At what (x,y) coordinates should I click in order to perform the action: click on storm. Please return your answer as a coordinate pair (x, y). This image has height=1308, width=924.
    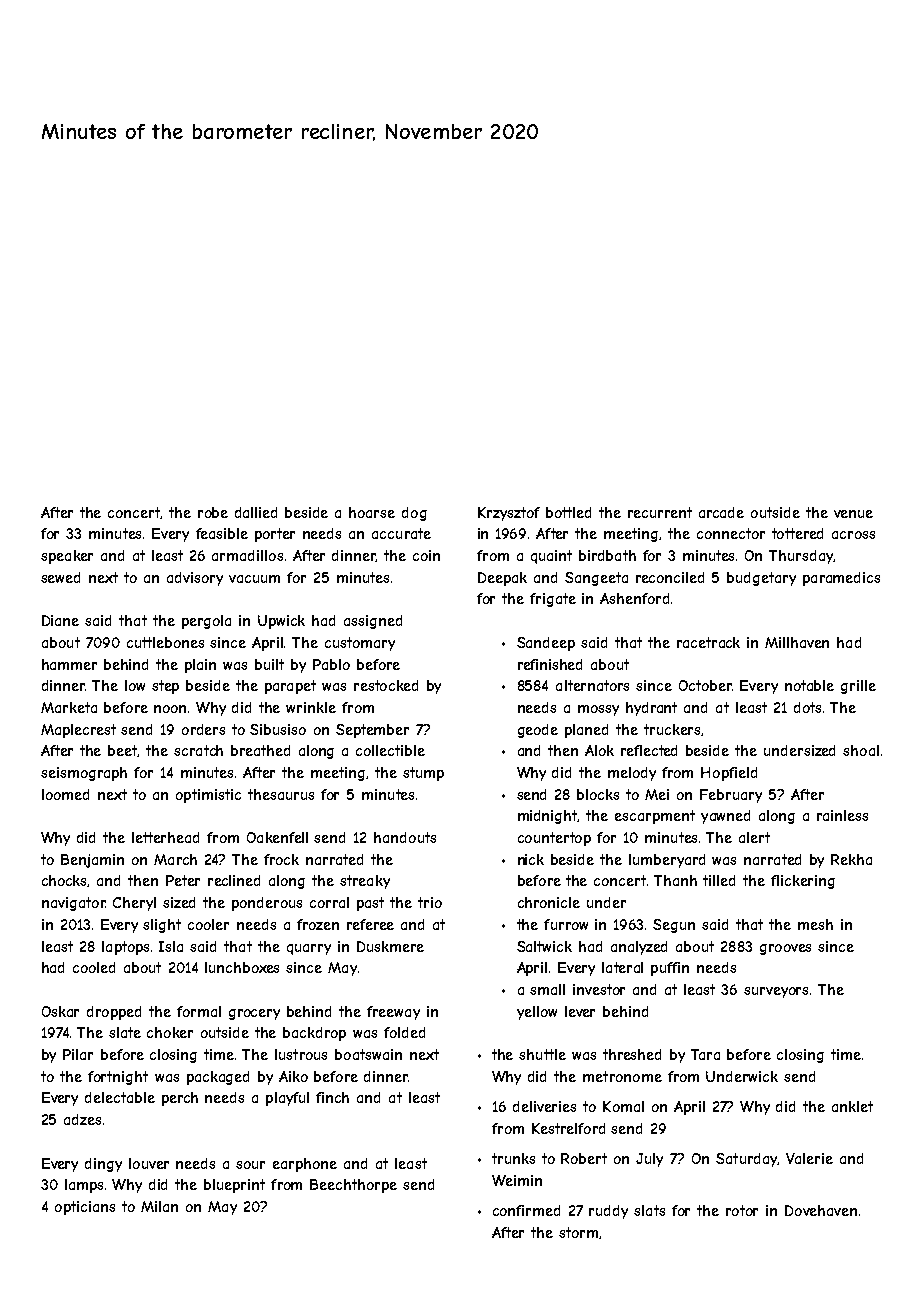
    Looking at the image, I should click on (578, 1232).
